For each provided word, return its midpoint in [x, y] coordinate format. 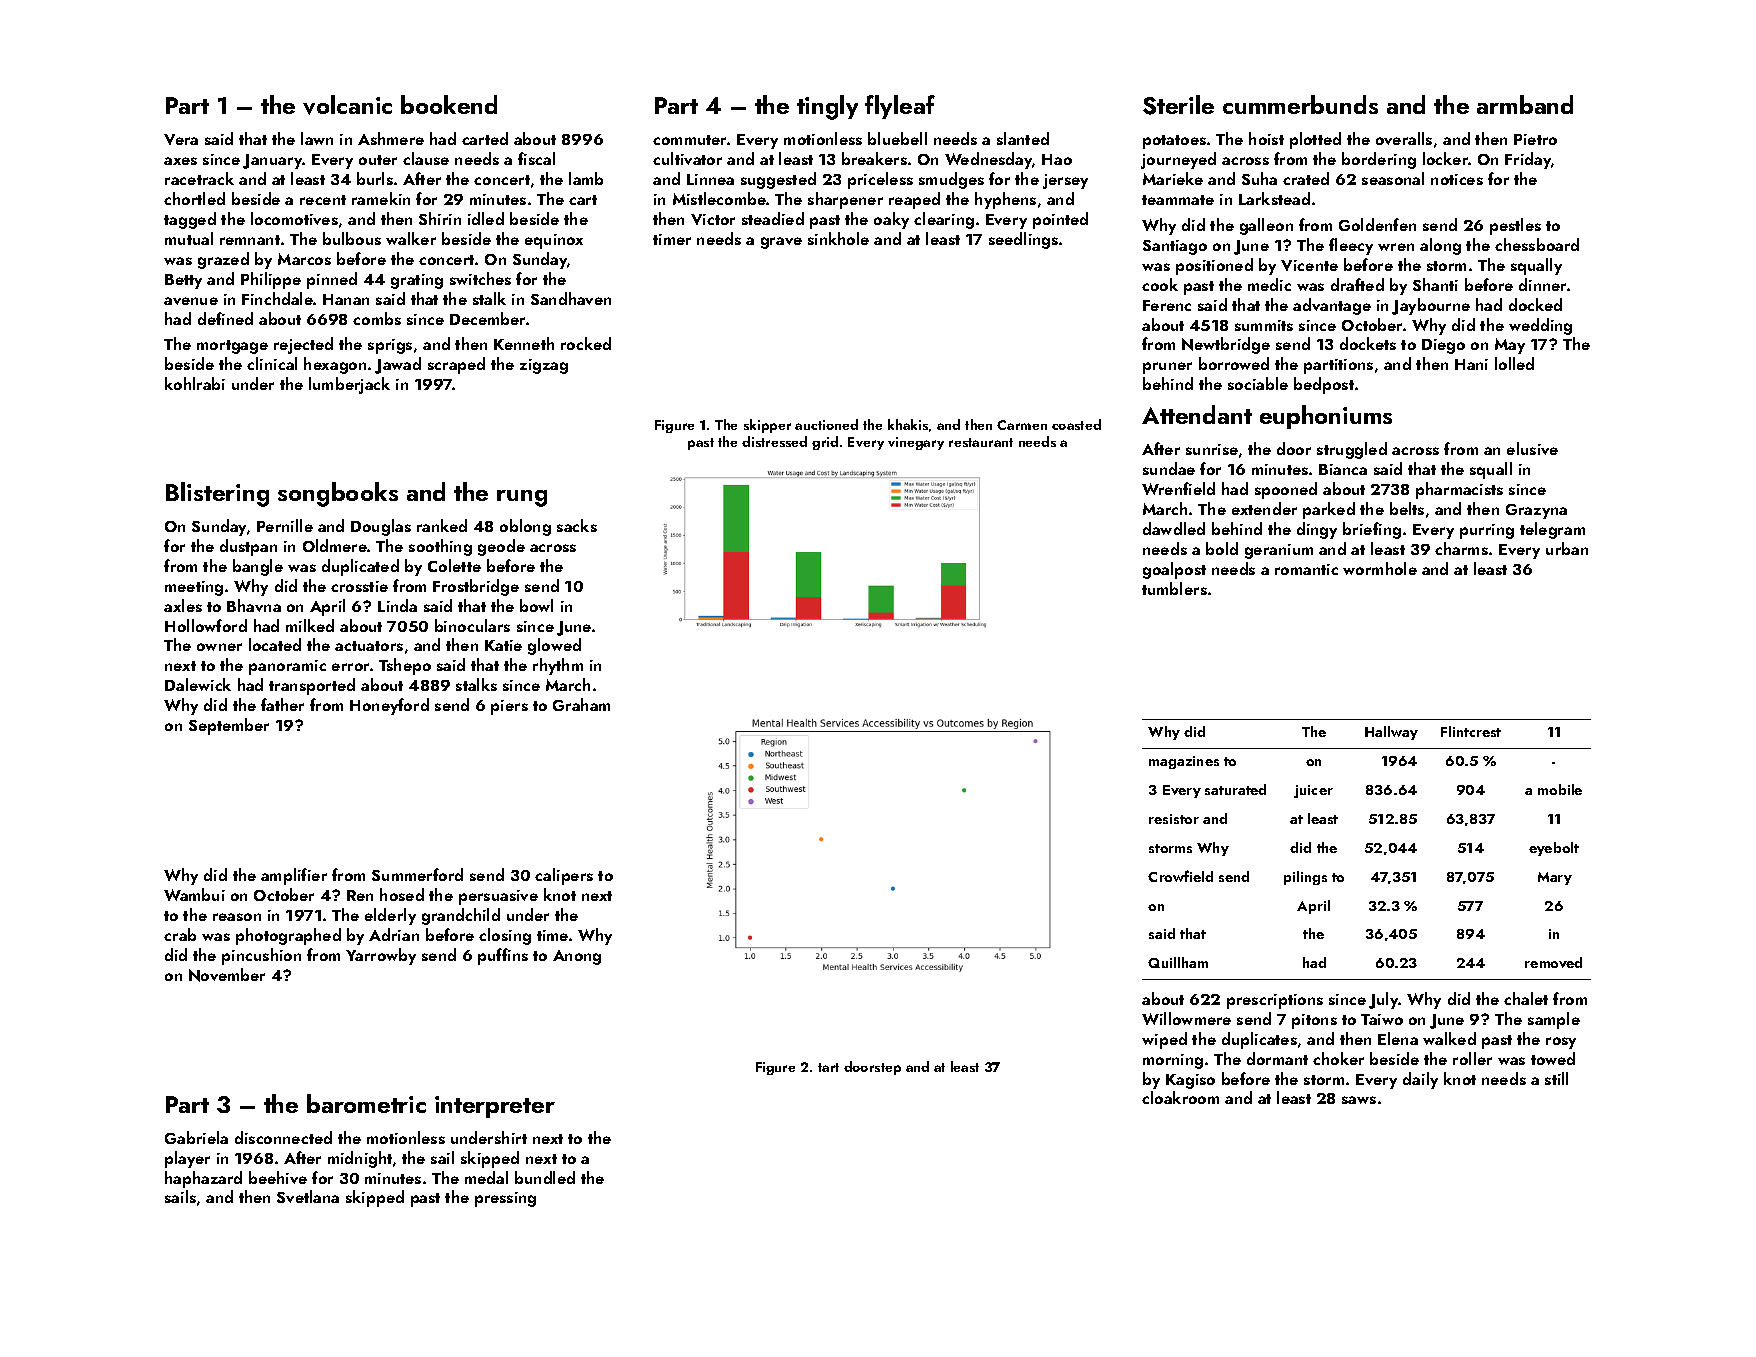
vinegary [916, 443]
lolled [1514, 363]
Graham [581, 704]
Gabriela [196, 1137]
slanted [1023, 138]
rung [522, 498]
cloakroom [1180, 1097]
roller [1472, 1058]
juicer [1313, 791]
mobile [1560, 789]
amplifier [294, 876]
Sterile [1178, 105]
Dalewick [198, 684]
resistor [1174, 819]
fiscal [536, 158]
